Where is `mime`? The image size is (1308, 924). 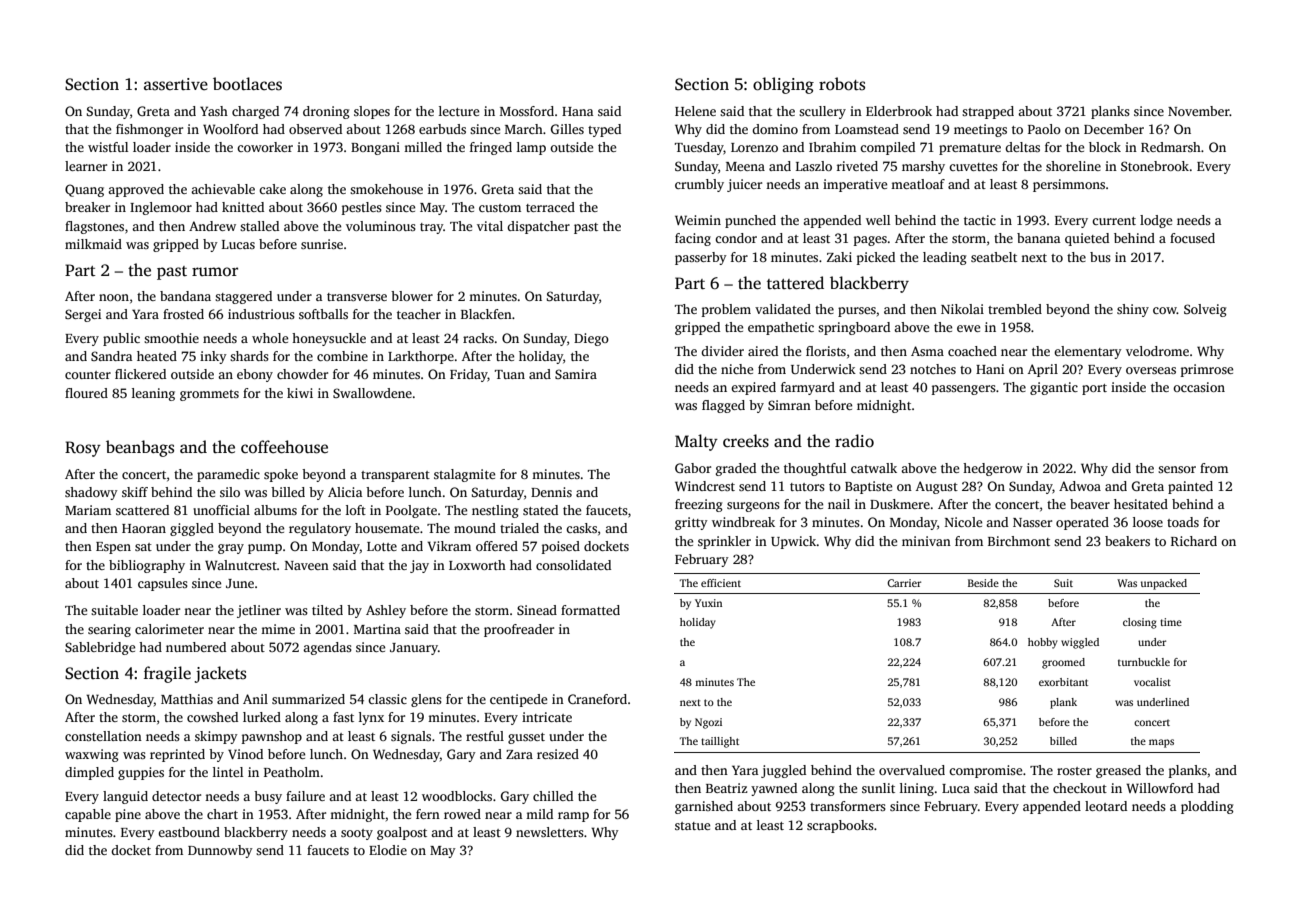
mime is located at coordinates (278, 629).
